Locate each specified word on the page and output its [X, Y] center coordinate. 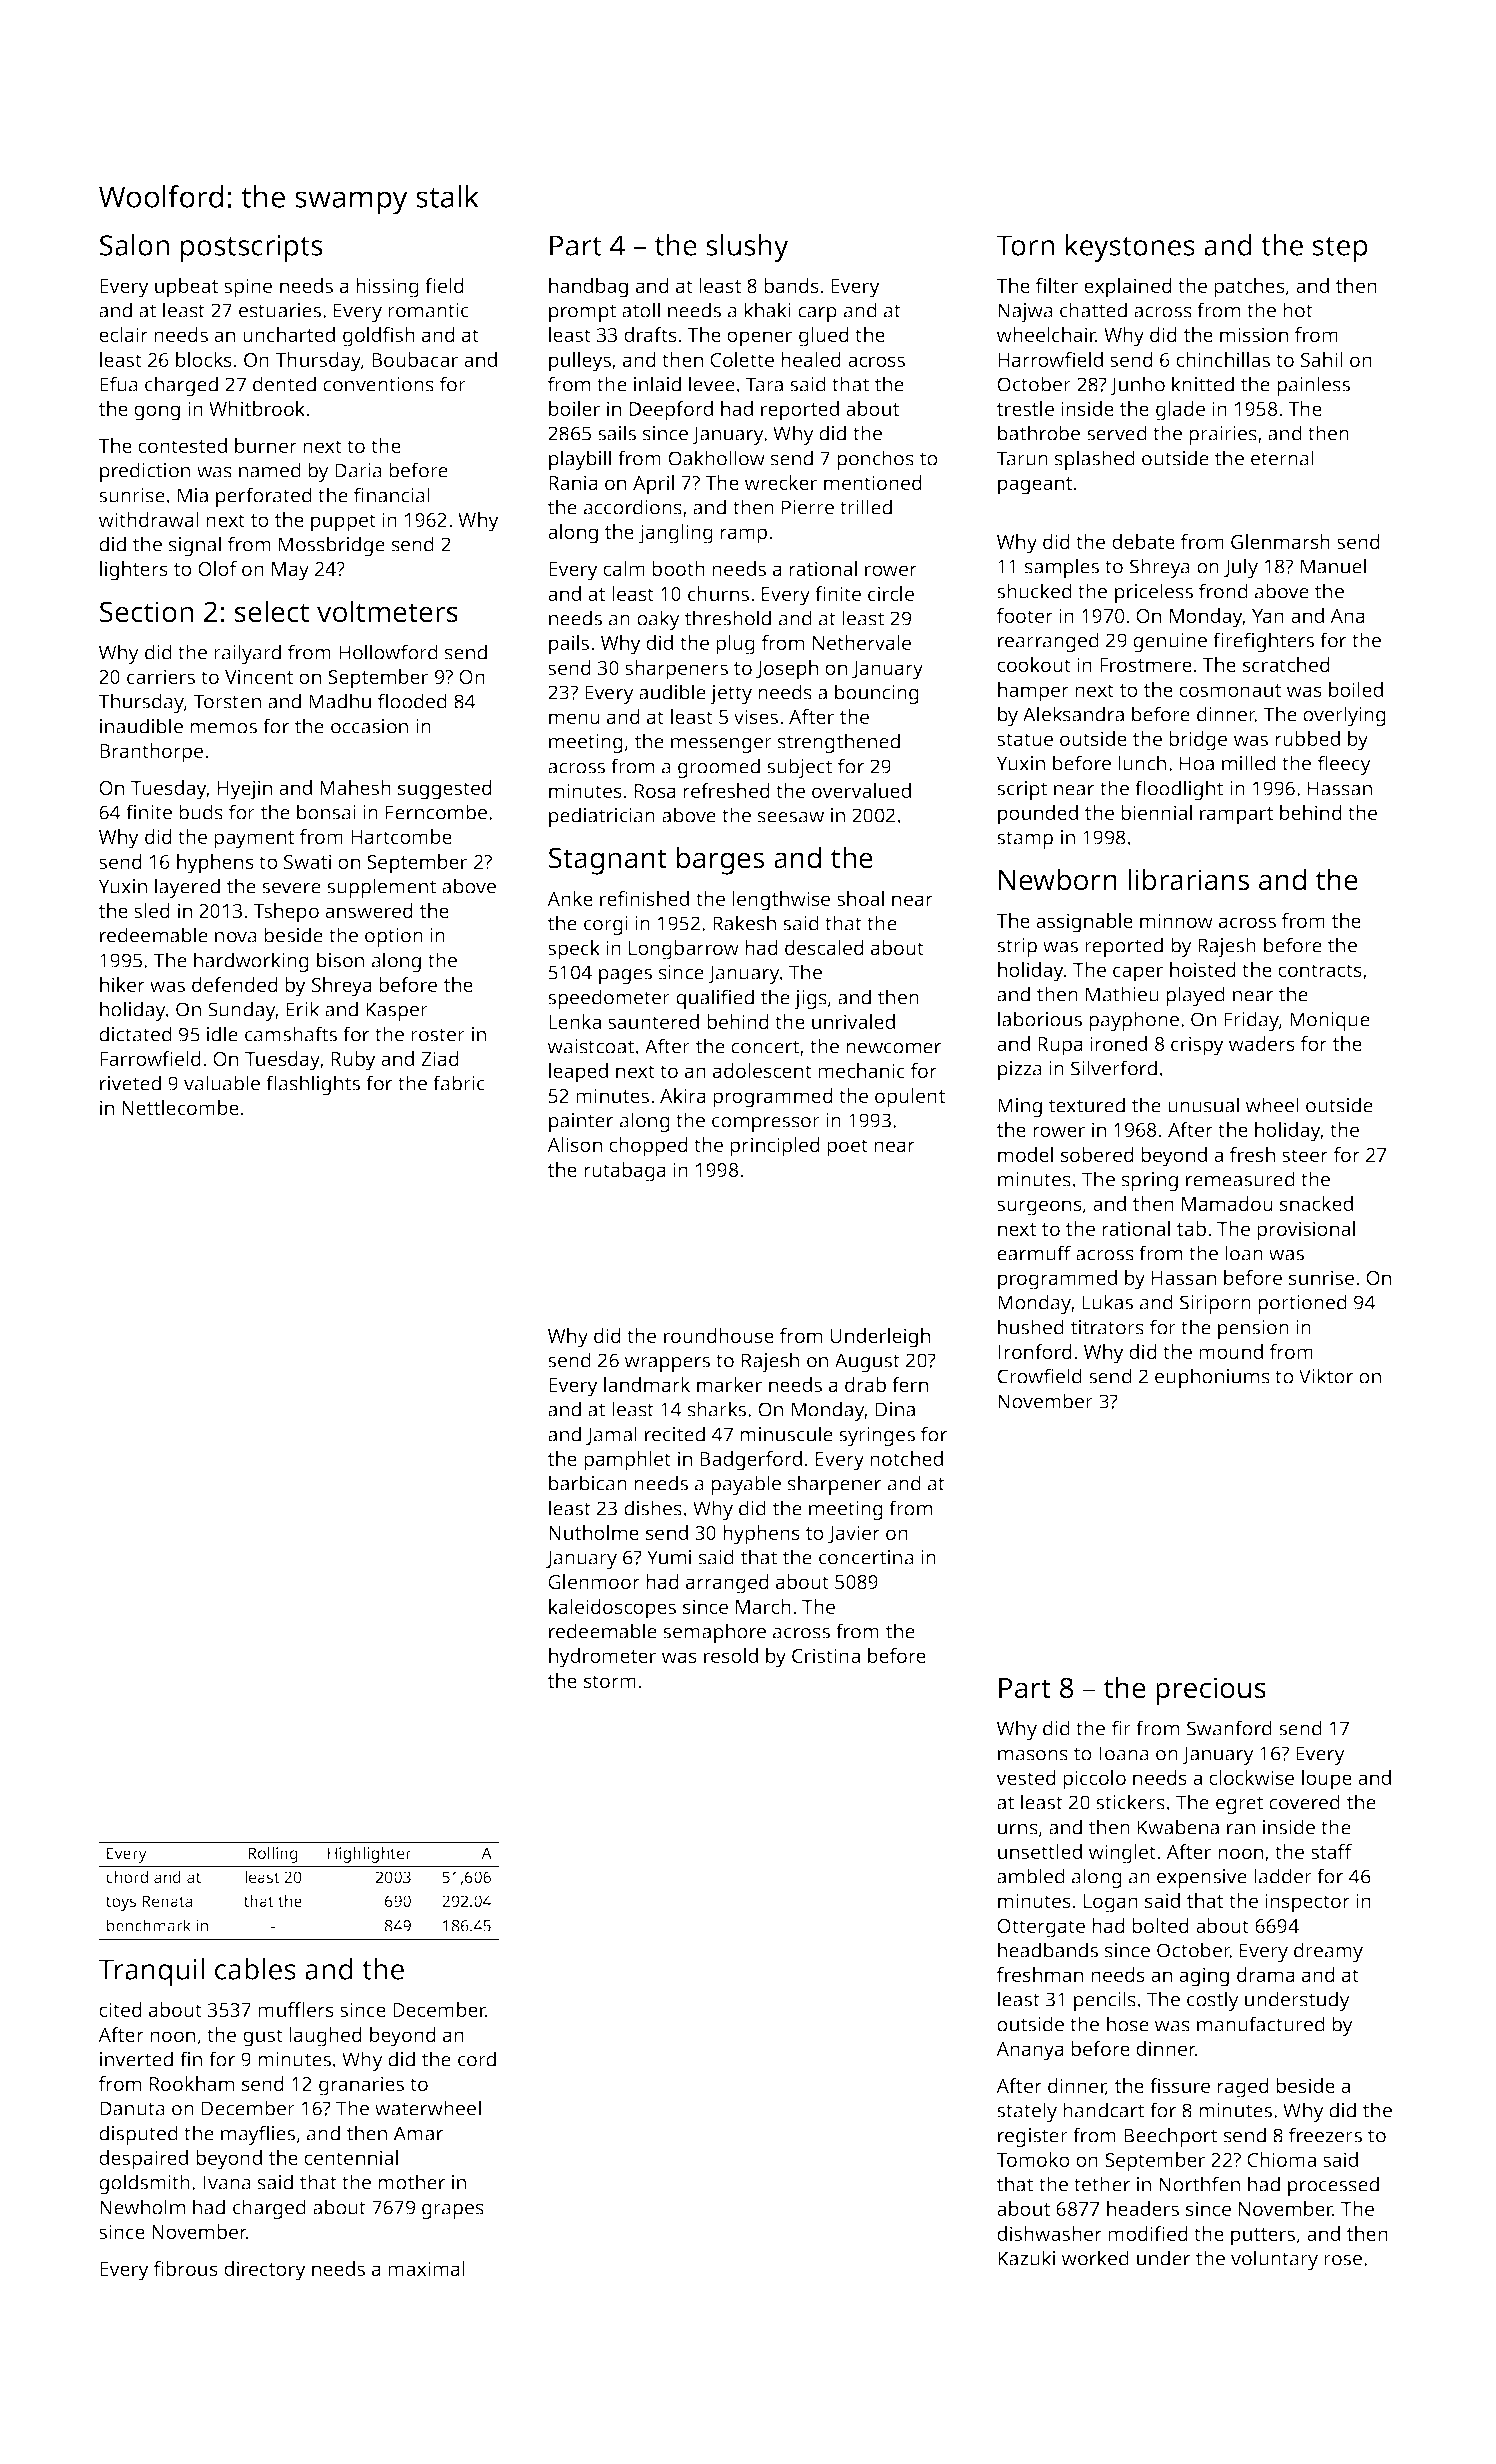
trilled [866, 507]
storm [610, 1681]
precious [1211, 1691]
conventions [378, 384]
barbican [588, 1483]
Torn [1025, 245]
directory [265, 2271]
